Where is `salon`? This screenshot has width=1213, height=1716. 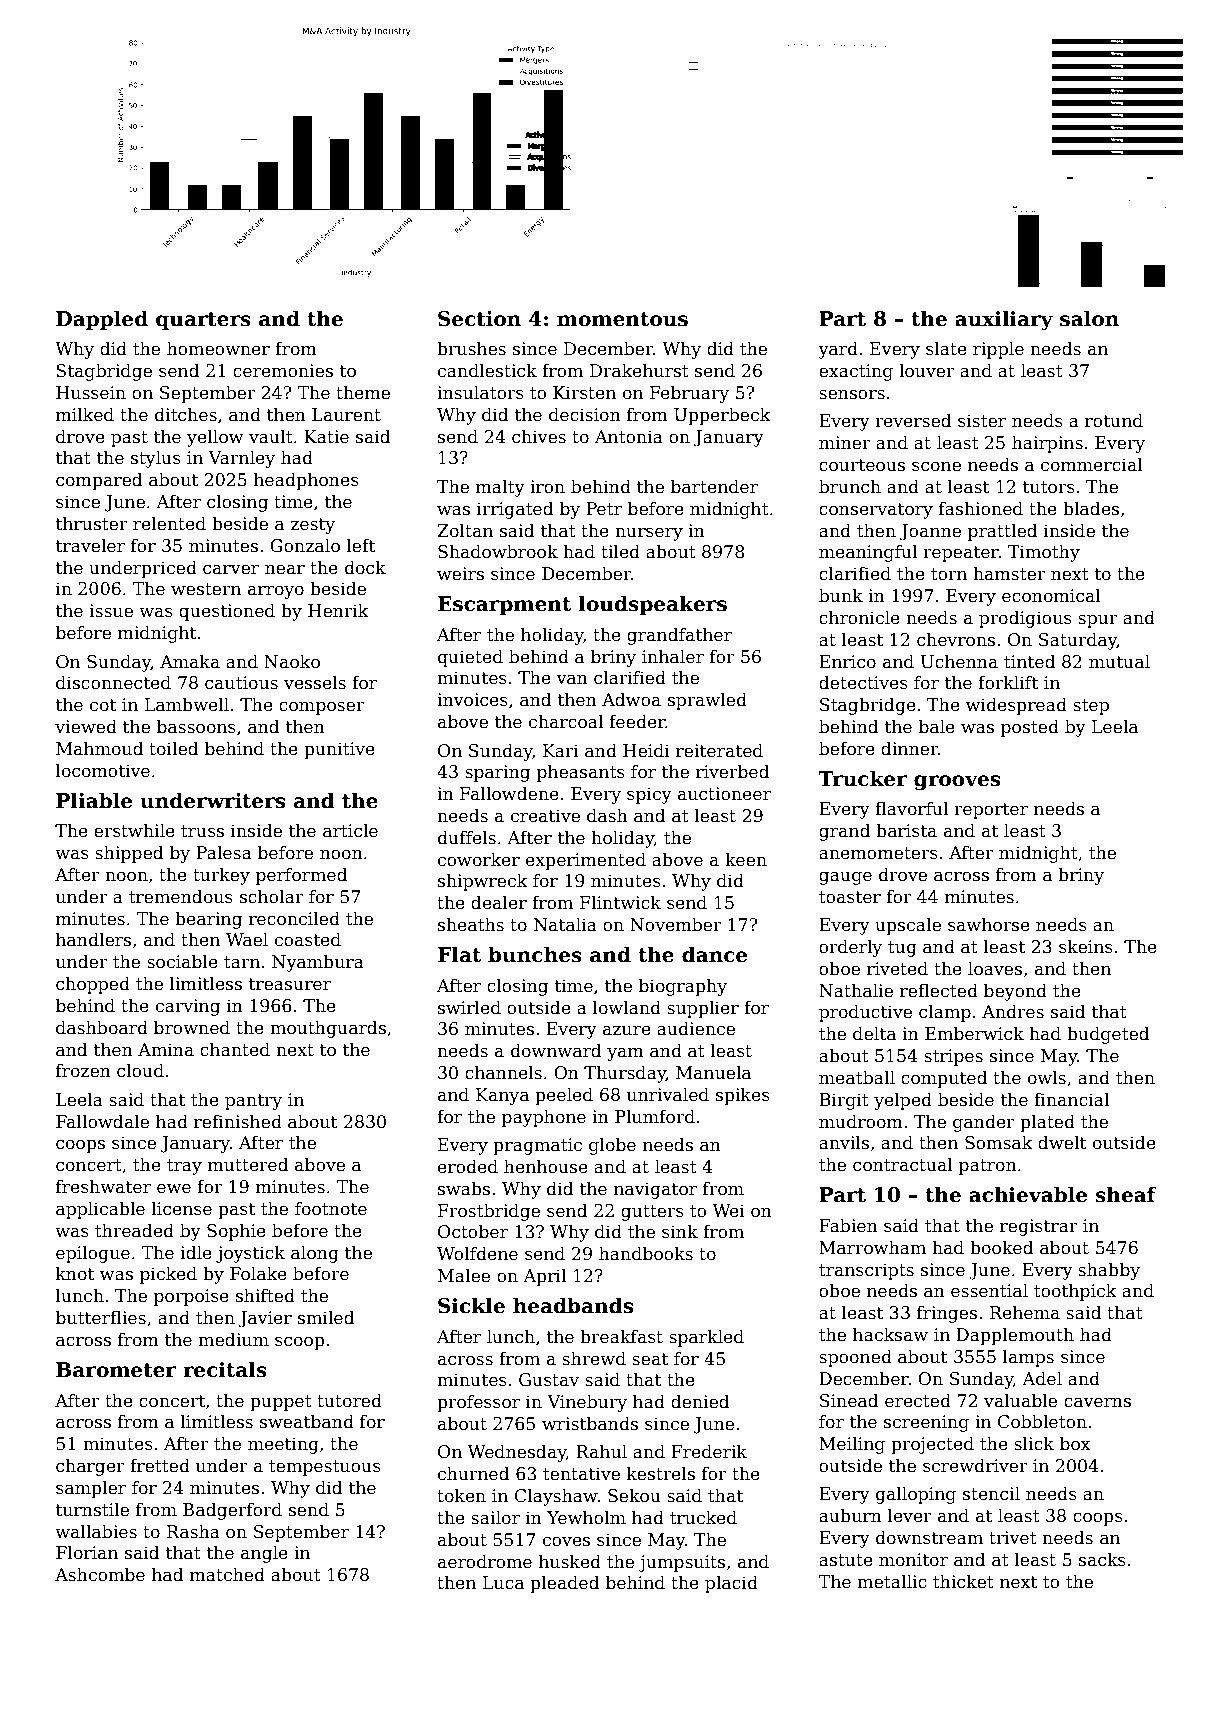
salon is located at coordinates (1089, 318).
